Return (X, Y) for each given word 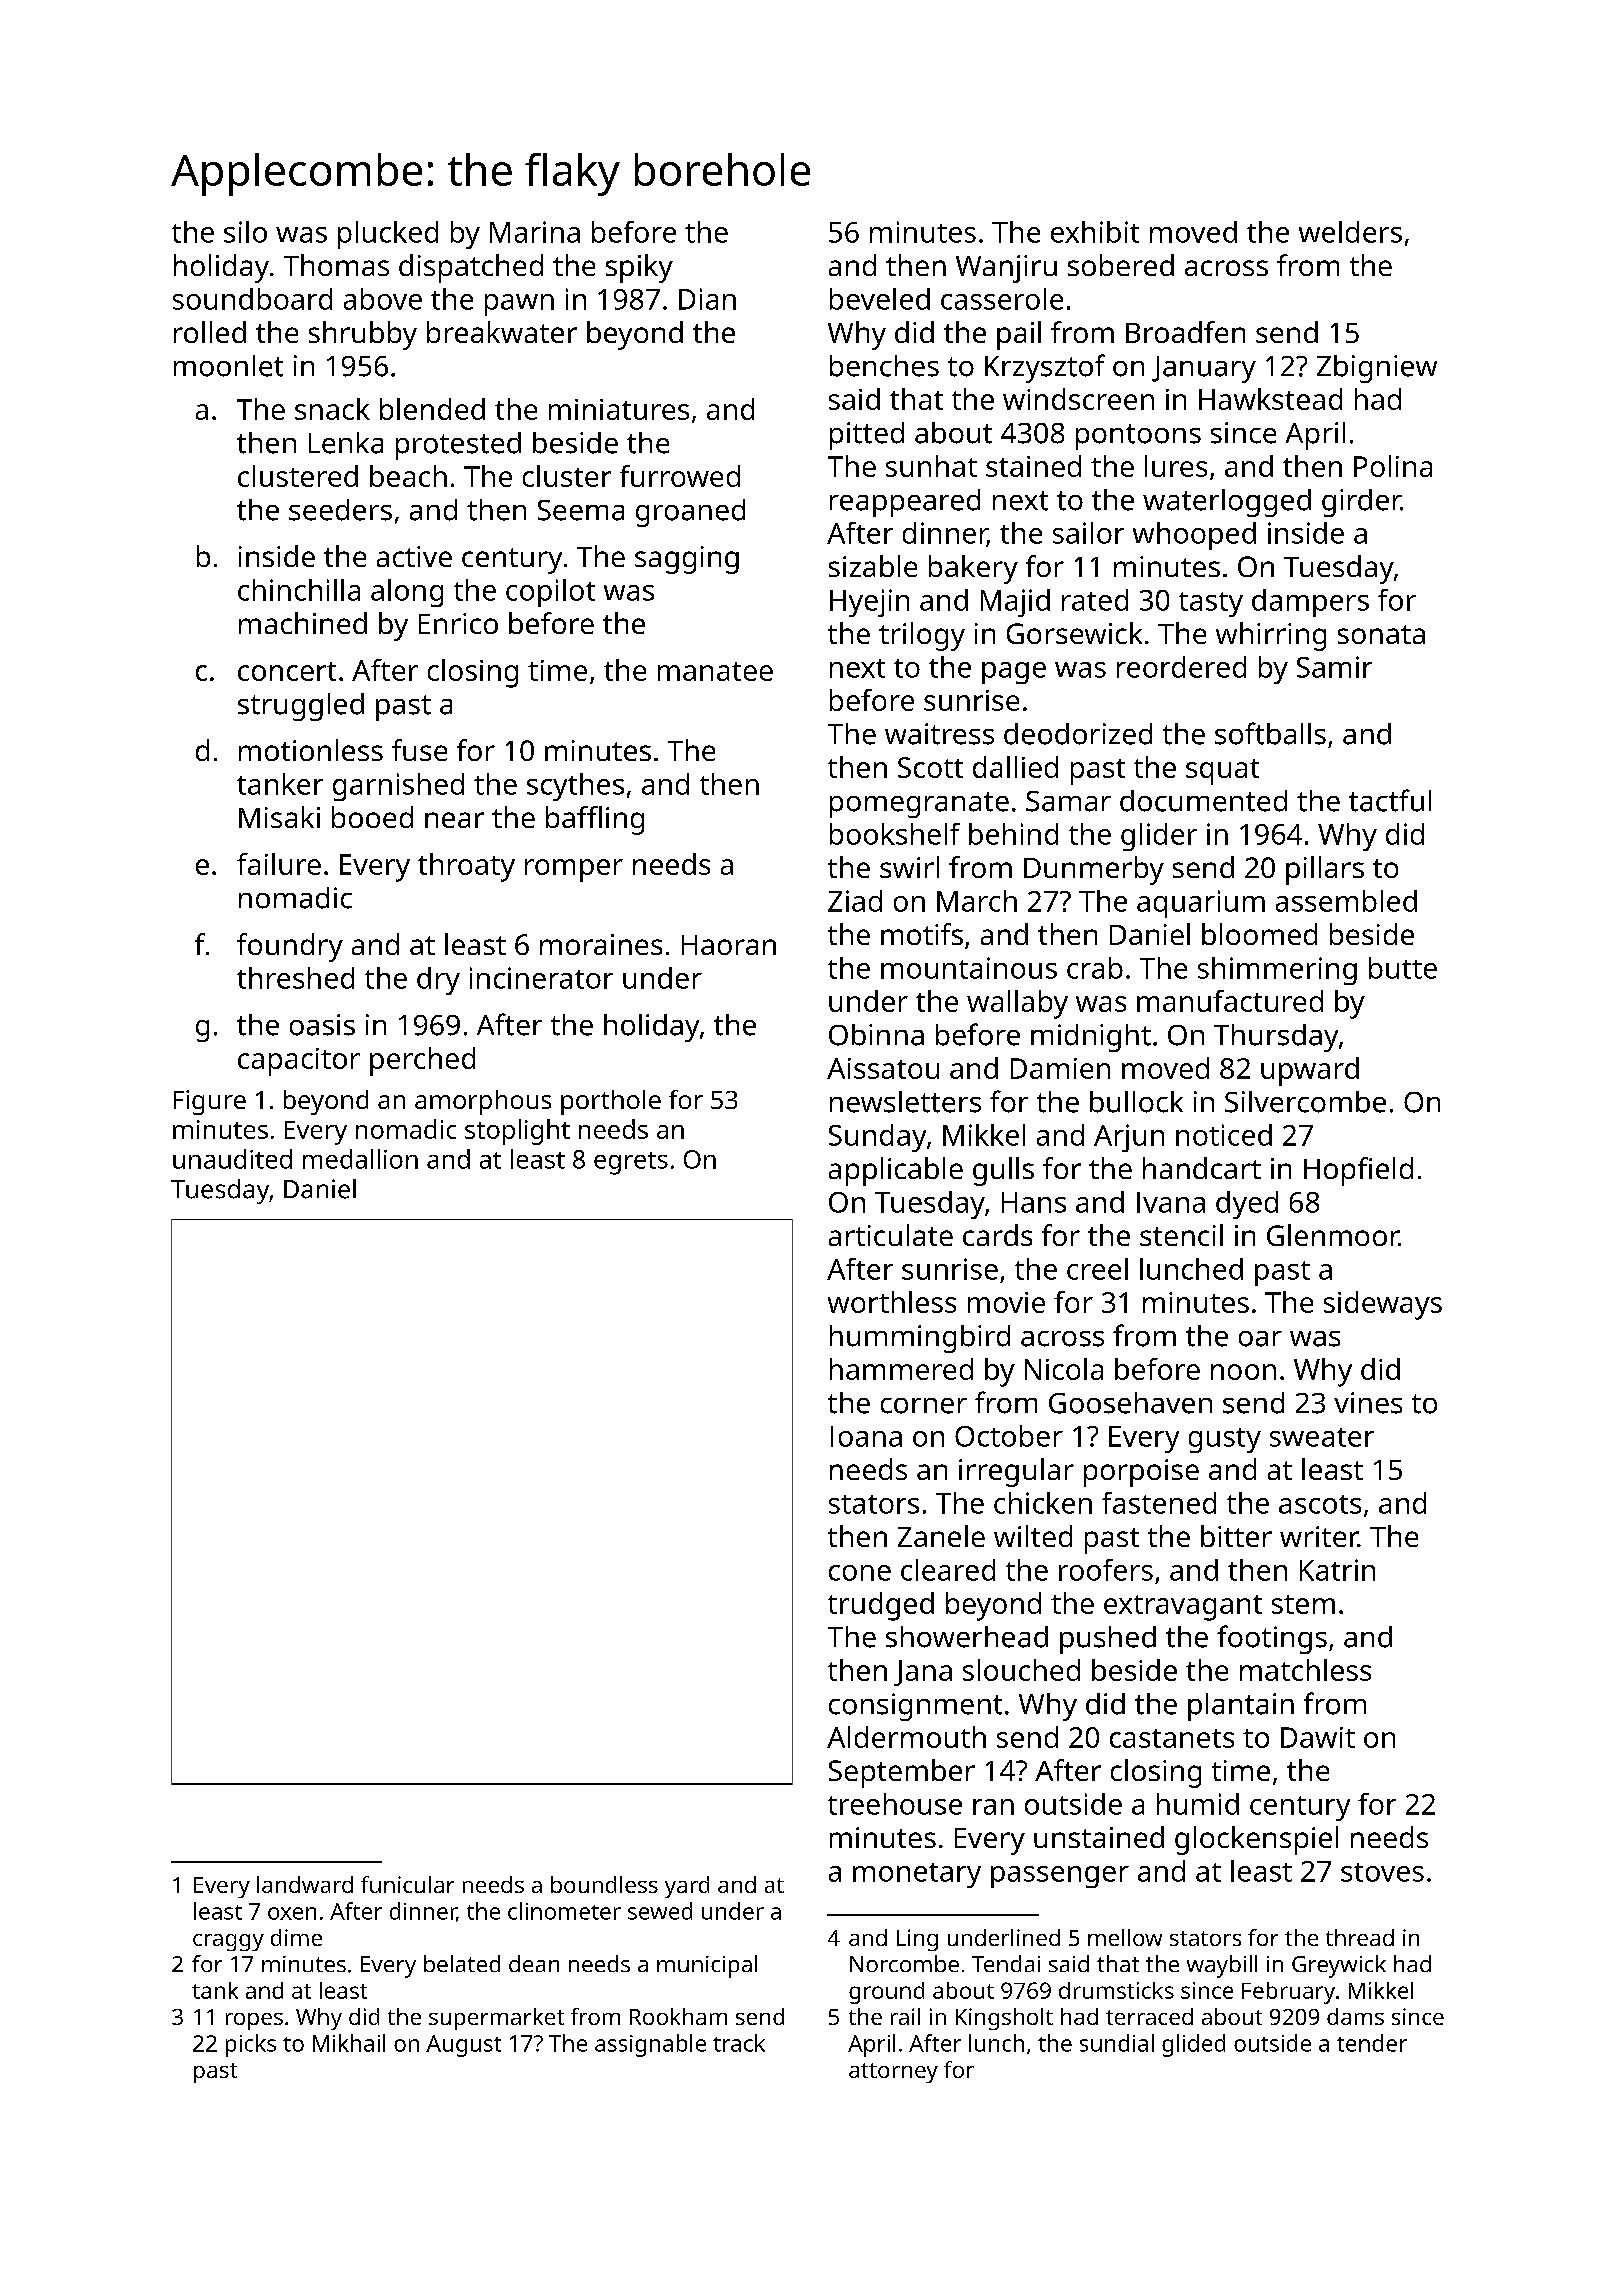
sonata (1381, 634)
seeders (340, 510)
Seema (581, 510)
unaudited (232, 1159)
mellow (1125, 1937)
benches (884, 366)
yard (687, 1887)
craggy (228, 1942)
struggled (301, 707)
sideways (1383, 1305)
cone (860, 1573)
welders (1350, 232)
